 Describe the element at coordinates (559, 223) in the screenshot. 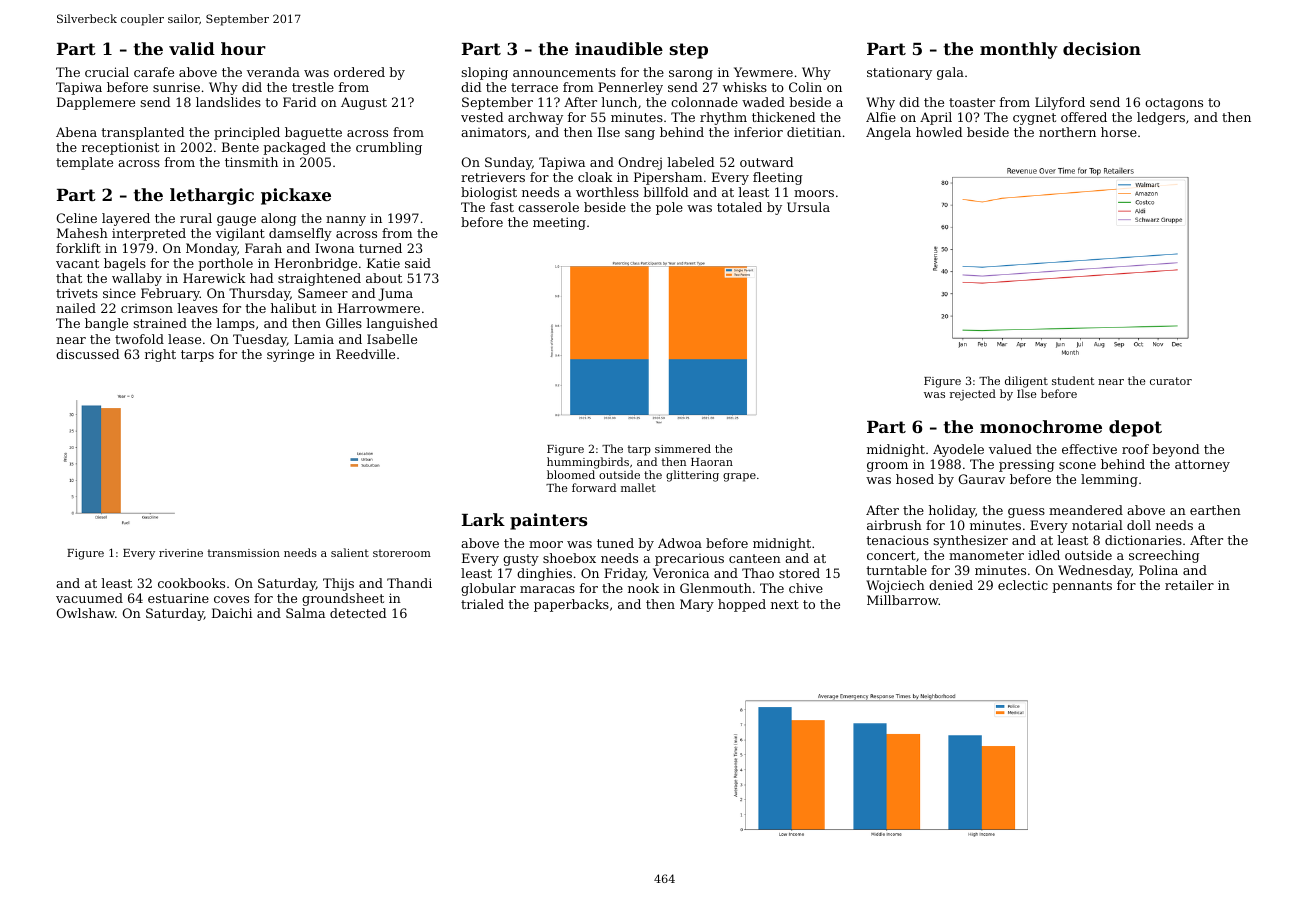

I see `meeting` at that location.
